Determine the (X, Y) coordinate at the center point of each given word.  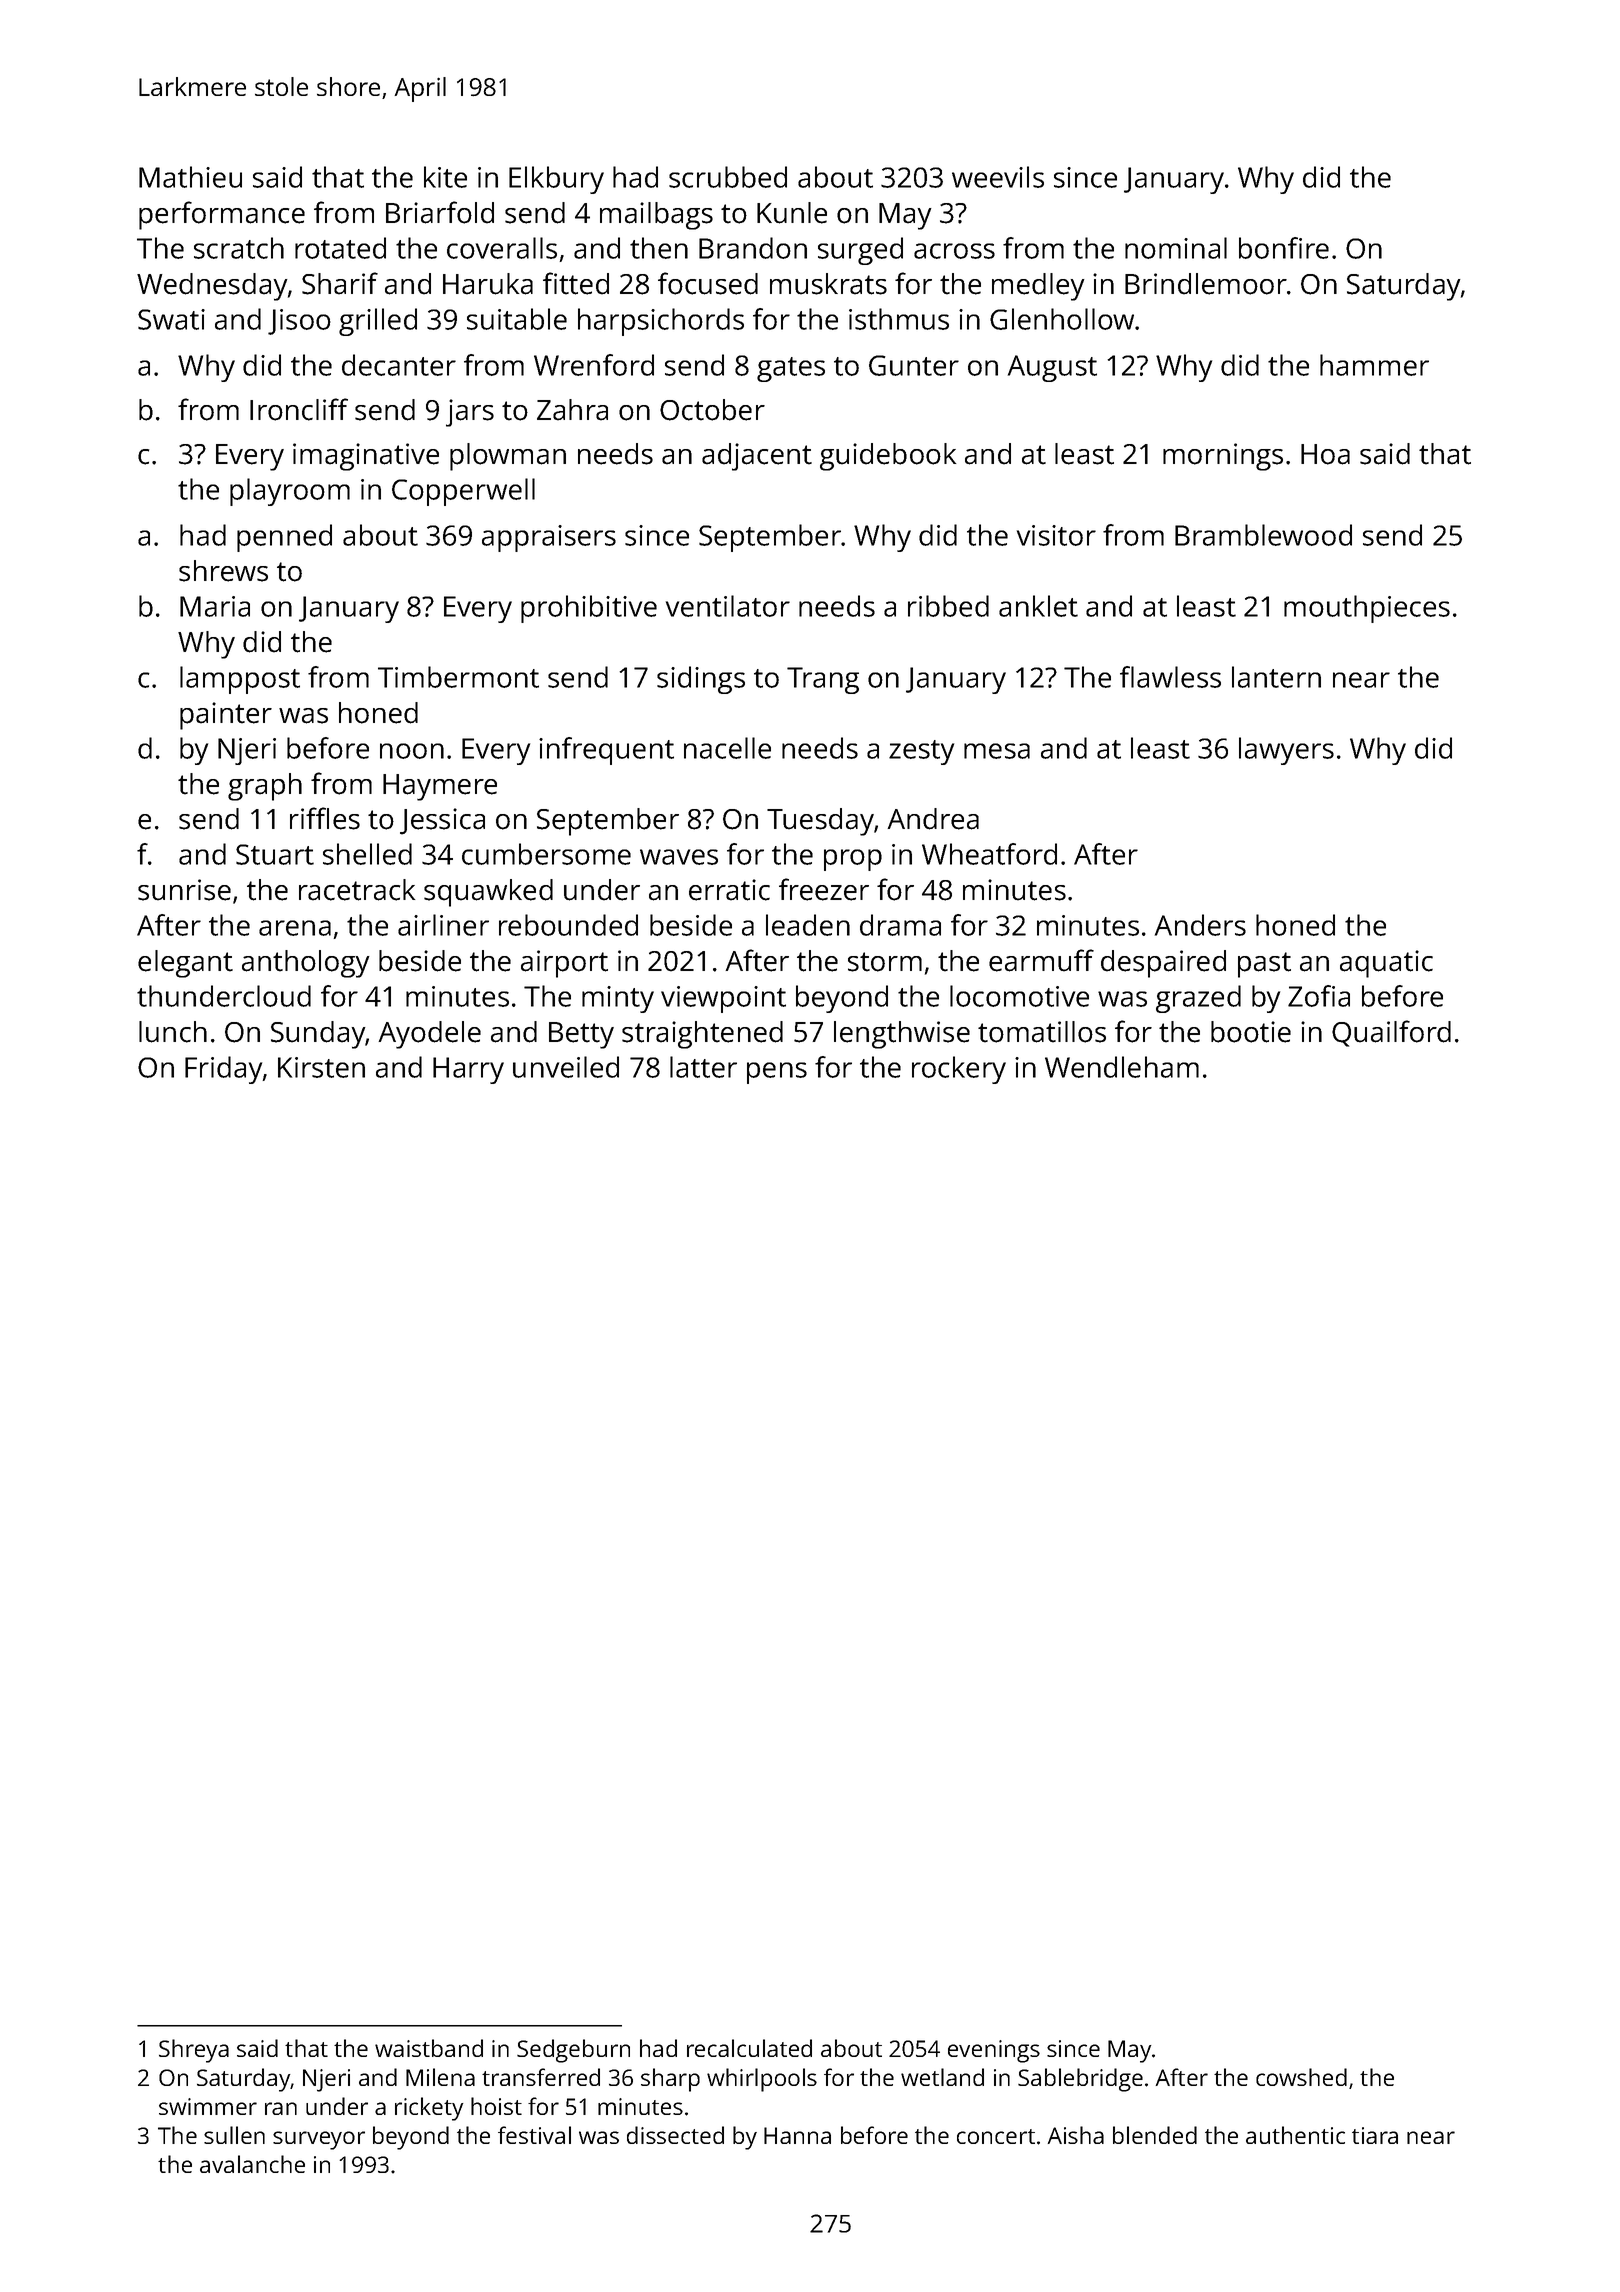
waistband (429, 2048)
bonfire (1284, 248)
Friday (223, 1070)
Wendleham (1122, 1067)
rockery (959, 1070)
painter (226, 716)
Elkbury (556, 180)
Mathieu (190, 177)
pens (777, 1073)
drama (900, 925)
